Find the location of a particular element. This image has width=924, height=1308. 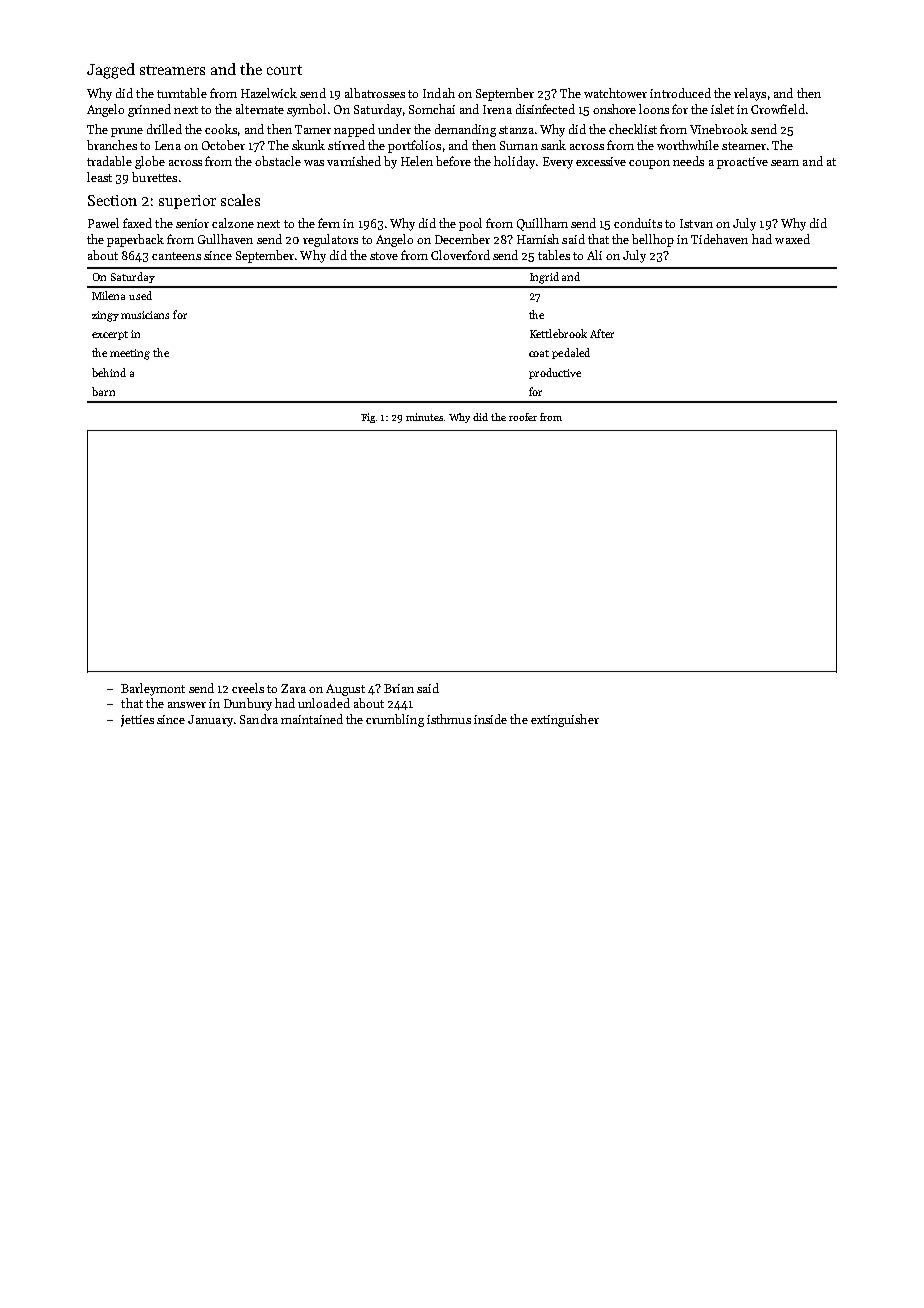

Fig is located at coordinates (368, 418).
